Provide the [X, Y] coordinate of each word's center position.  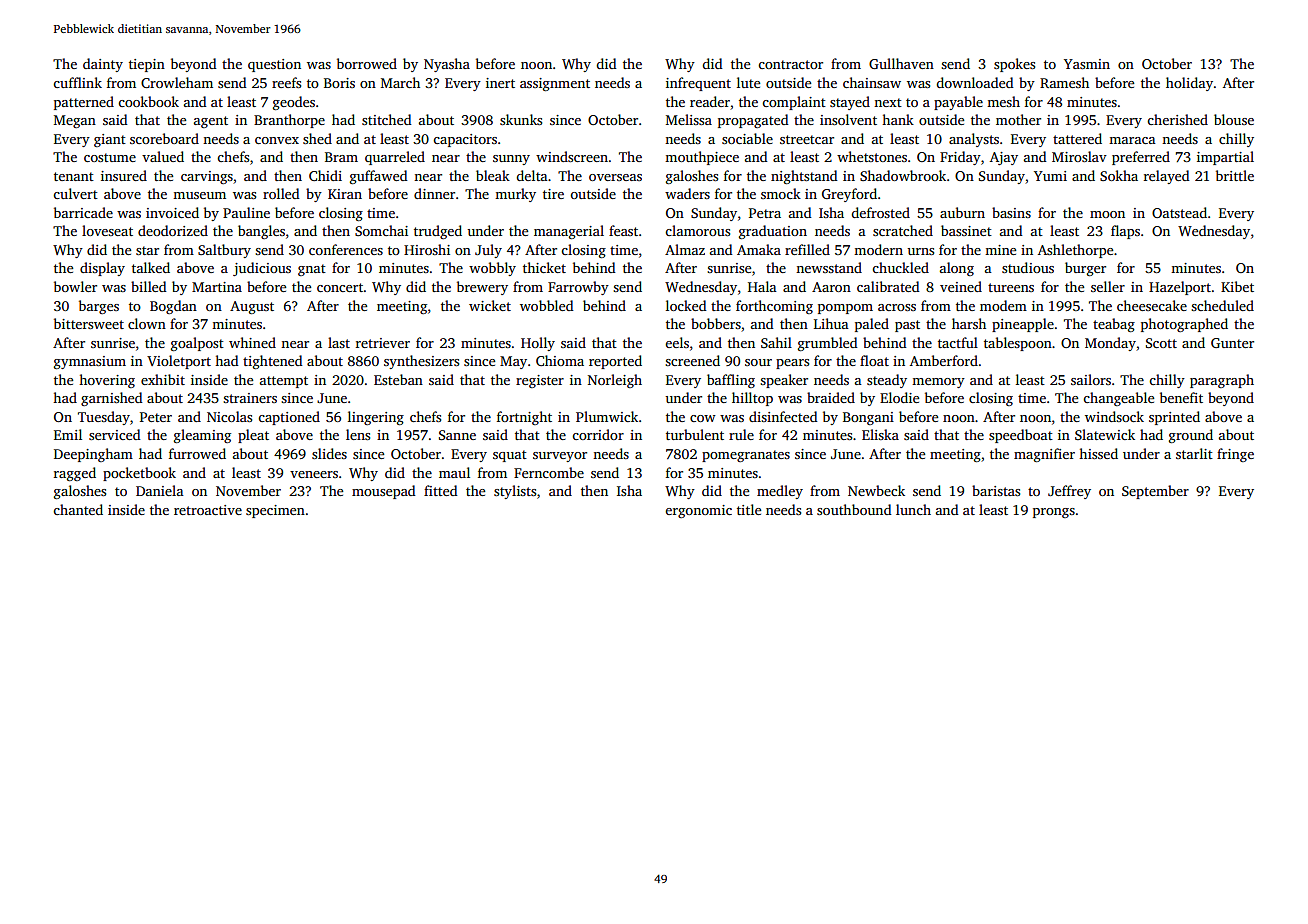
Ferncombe [549, 472]
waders [687, 193]
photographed [1184, 325]
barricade [83, 212]
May [513, 362]
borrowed [367, 63]
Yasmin [1087, 64]
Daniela [160, 490]
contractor [790, 64]
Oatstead [1179, 212]
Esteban [398, 379]
